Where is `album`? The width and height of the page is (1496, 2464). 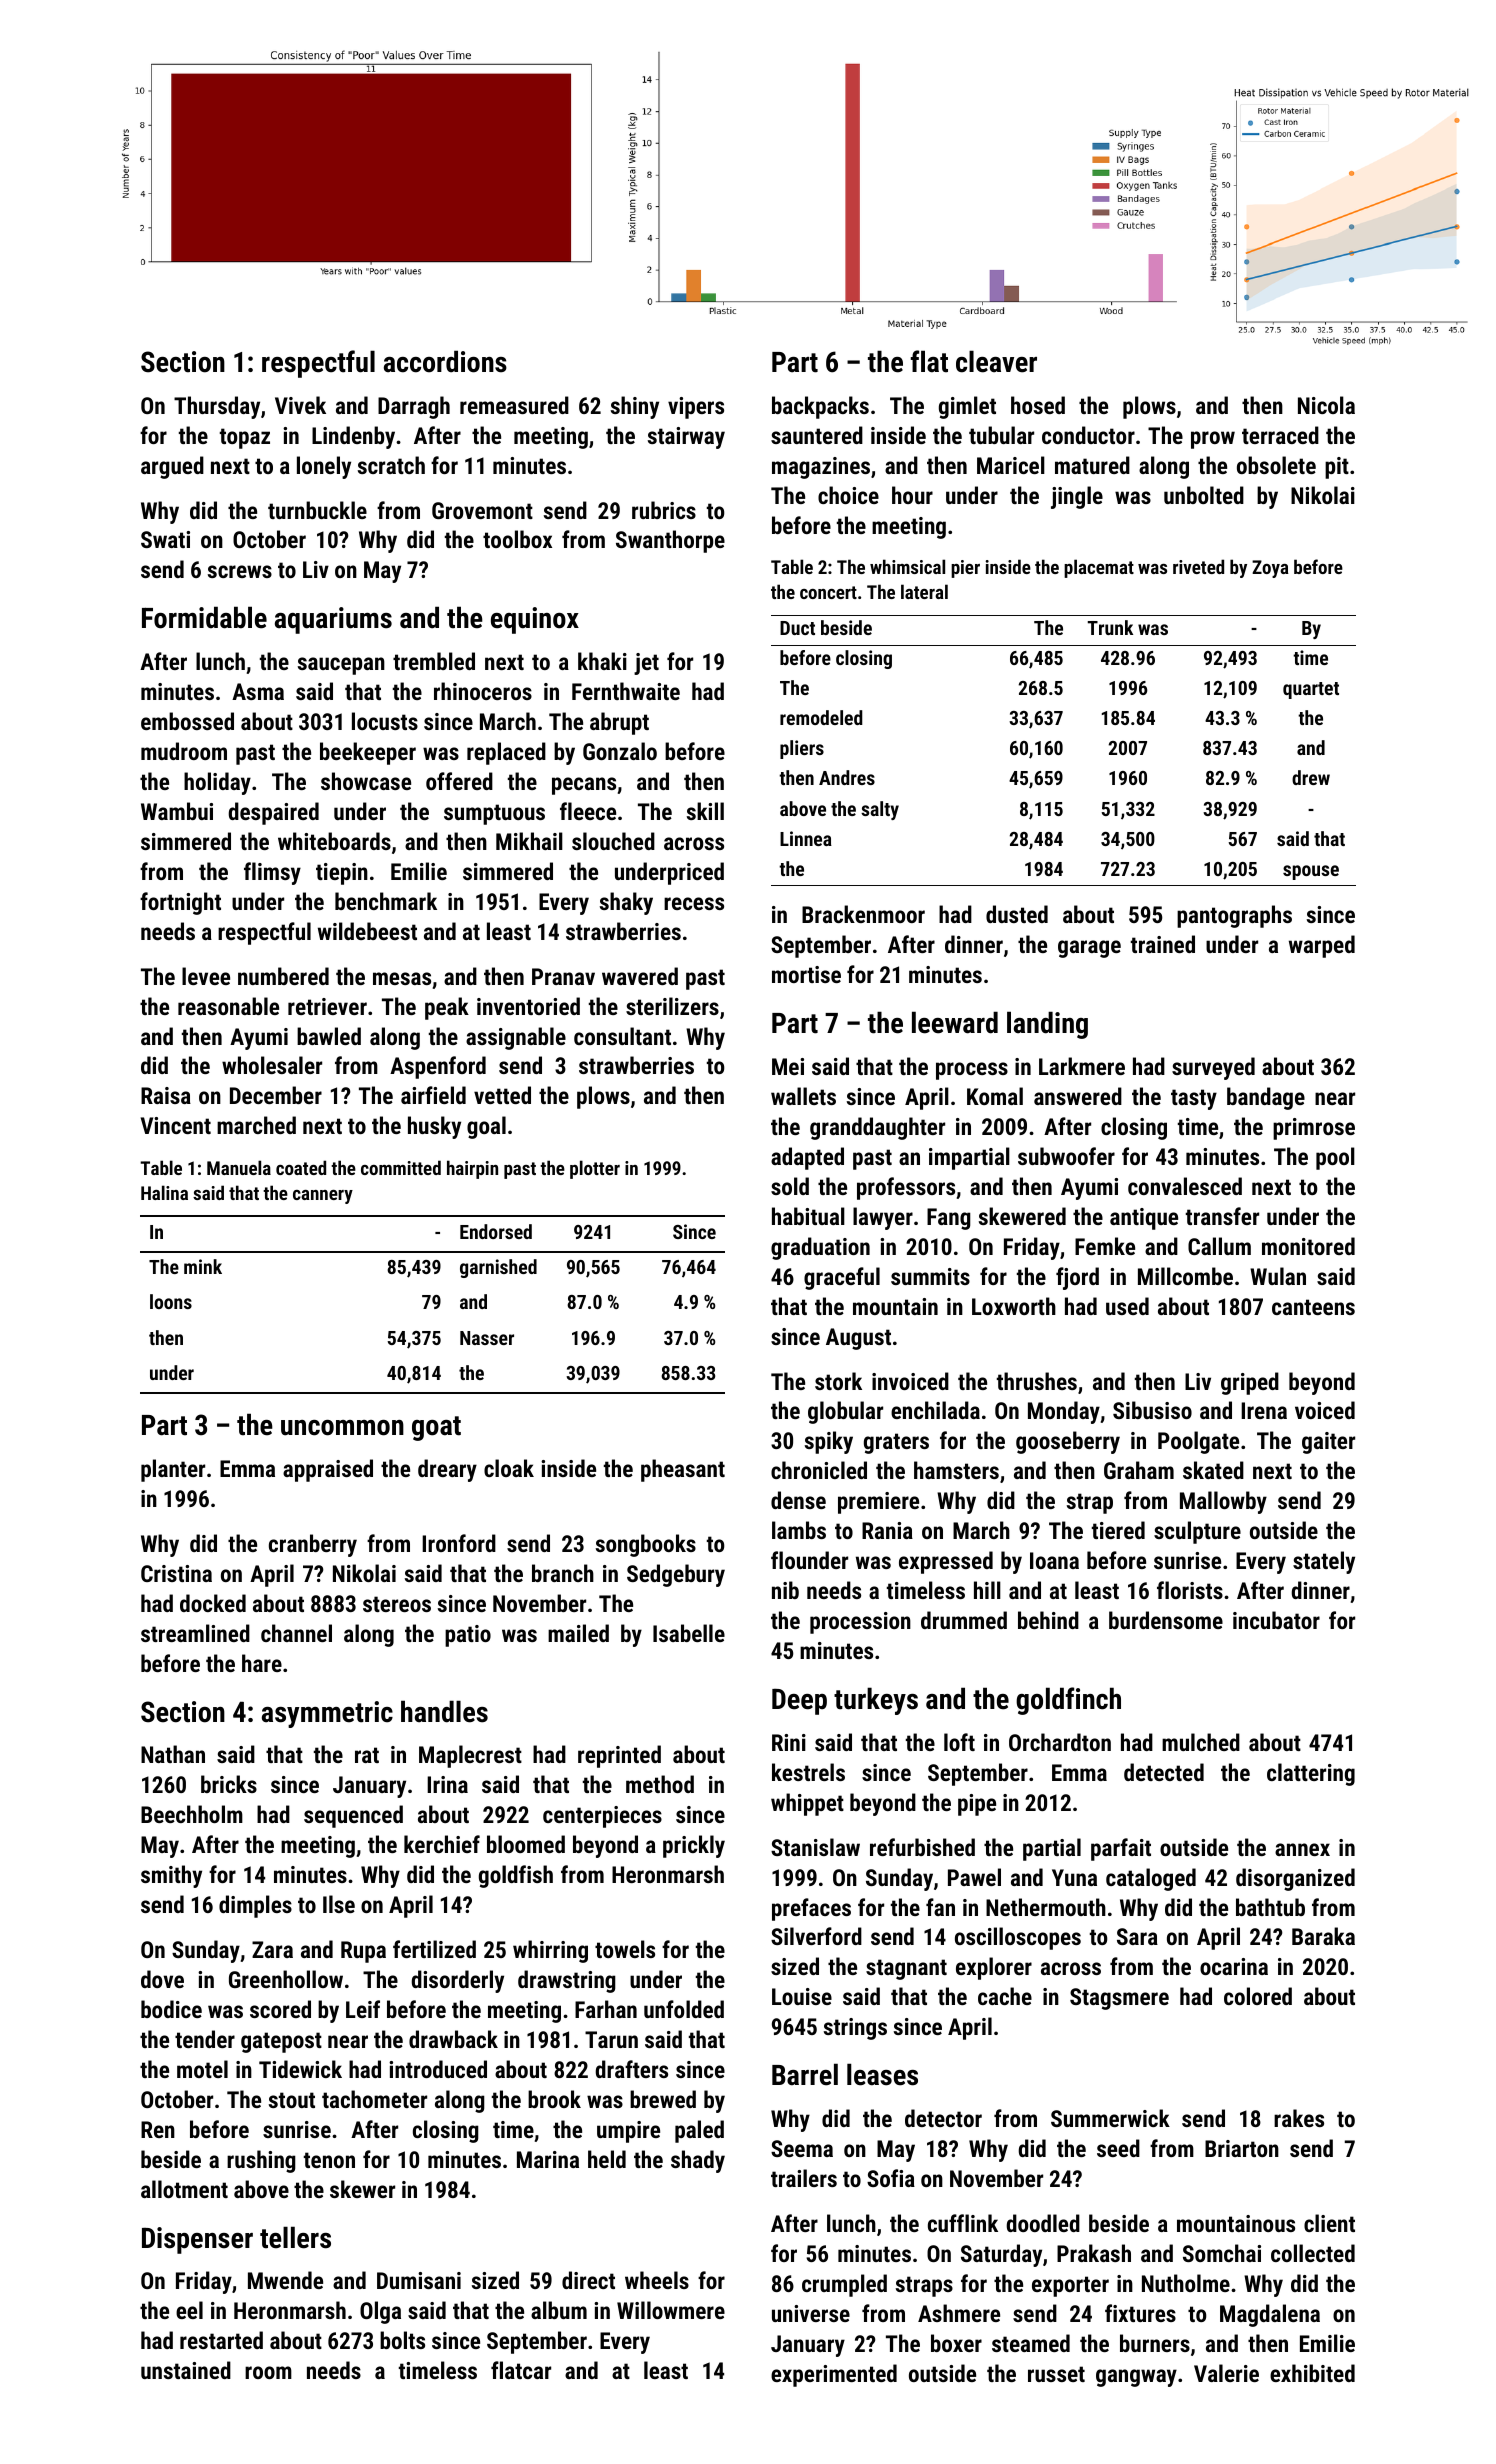
album is located at coordinates (559, 2310).
